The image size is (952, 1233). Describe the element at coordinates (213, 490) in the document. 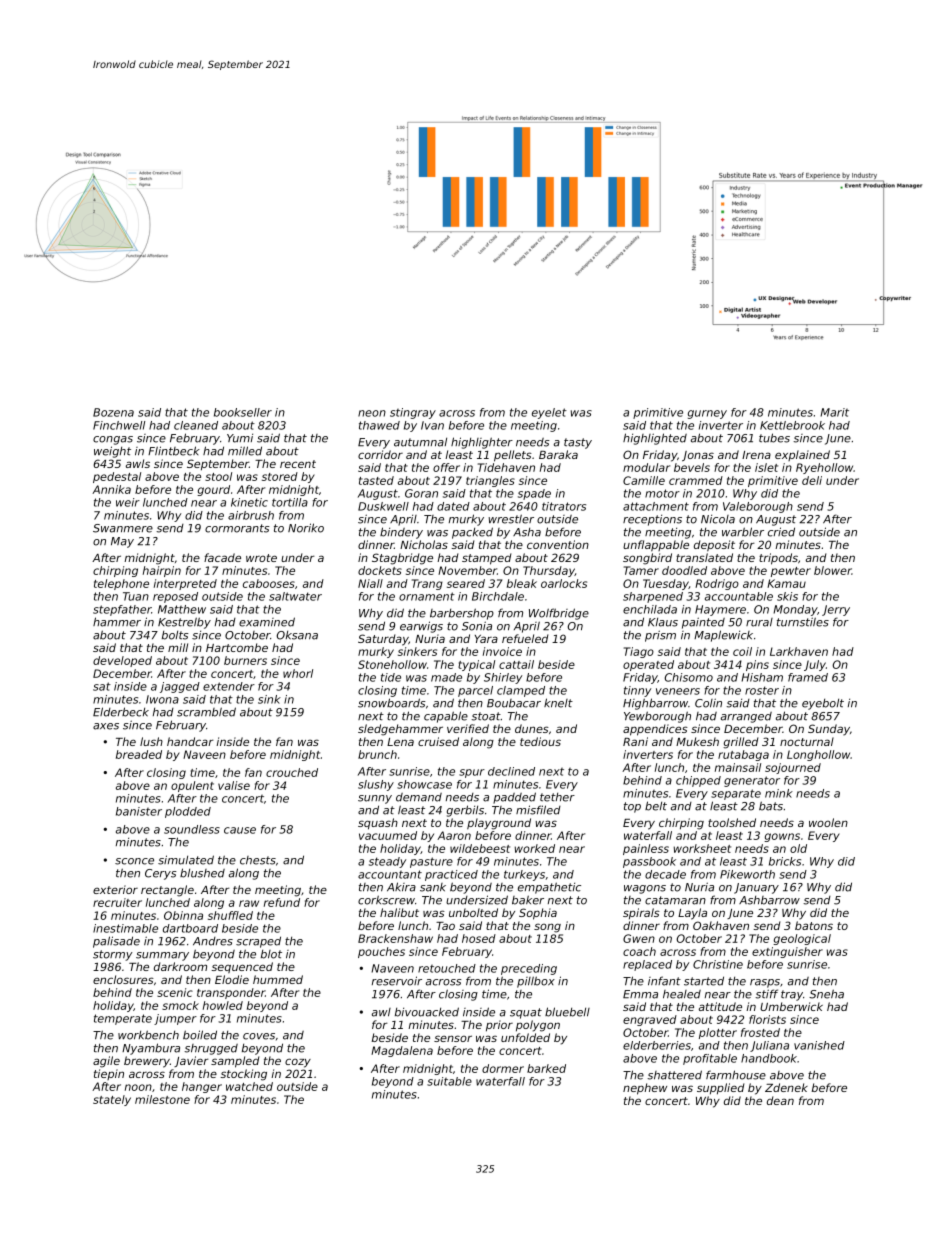

I see `gourd` at that location.
